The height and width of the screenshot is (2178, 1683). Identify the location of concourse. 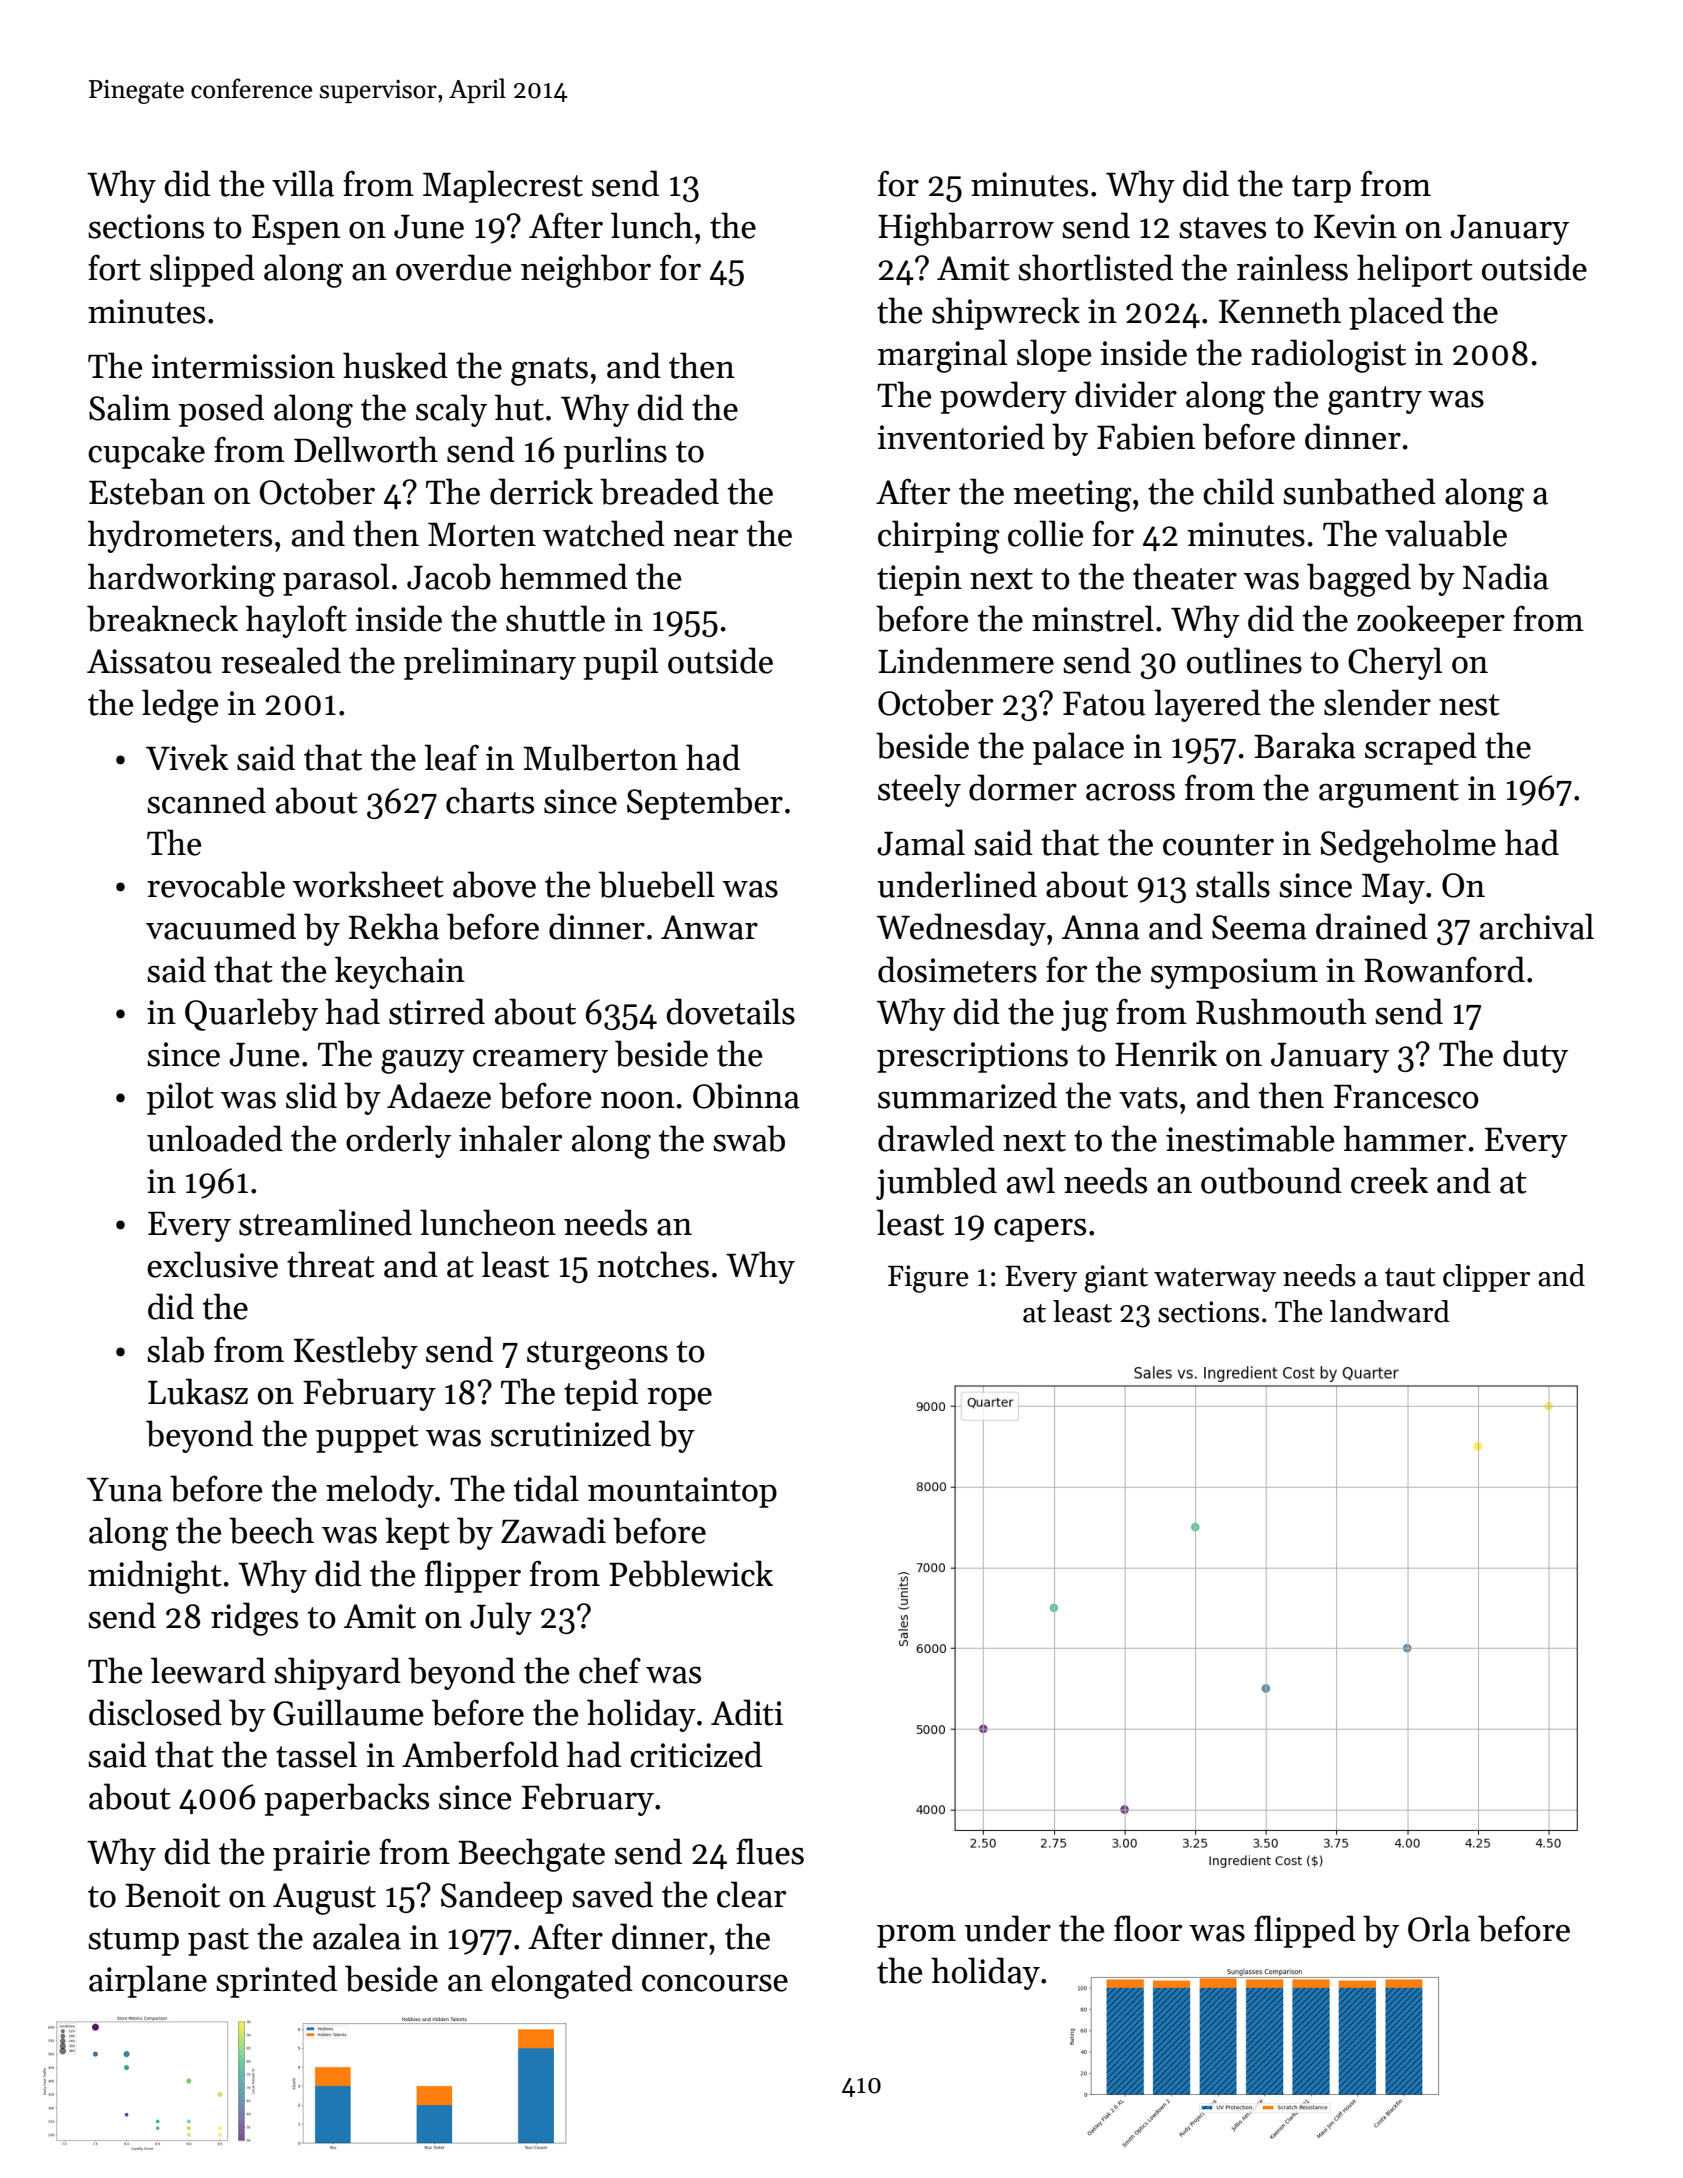
(715, 1983).
